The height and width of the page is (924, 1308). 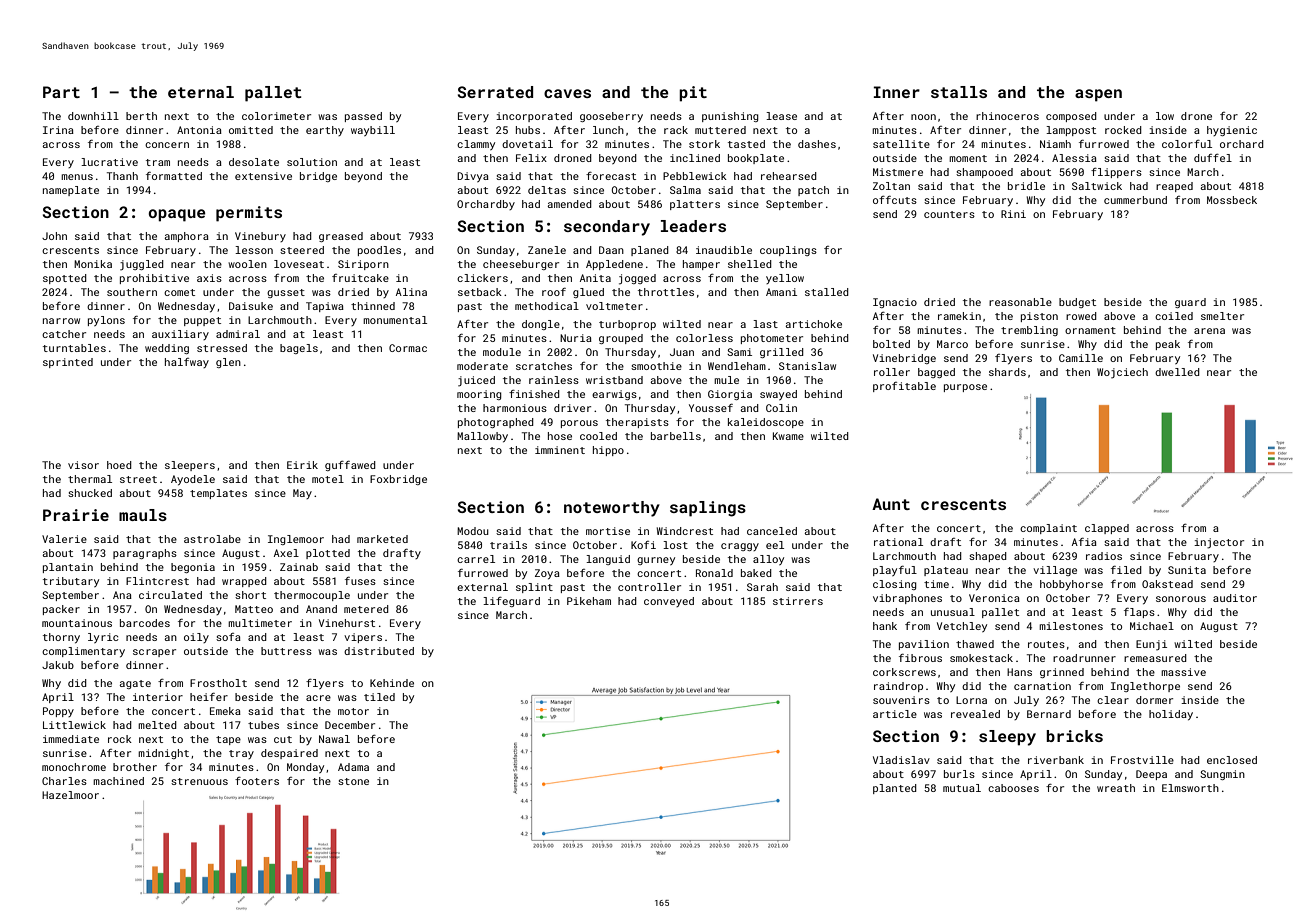 What do you see at coordinates (363, 117) in the page?
I see `passed` at bounding box center [363, 117].
